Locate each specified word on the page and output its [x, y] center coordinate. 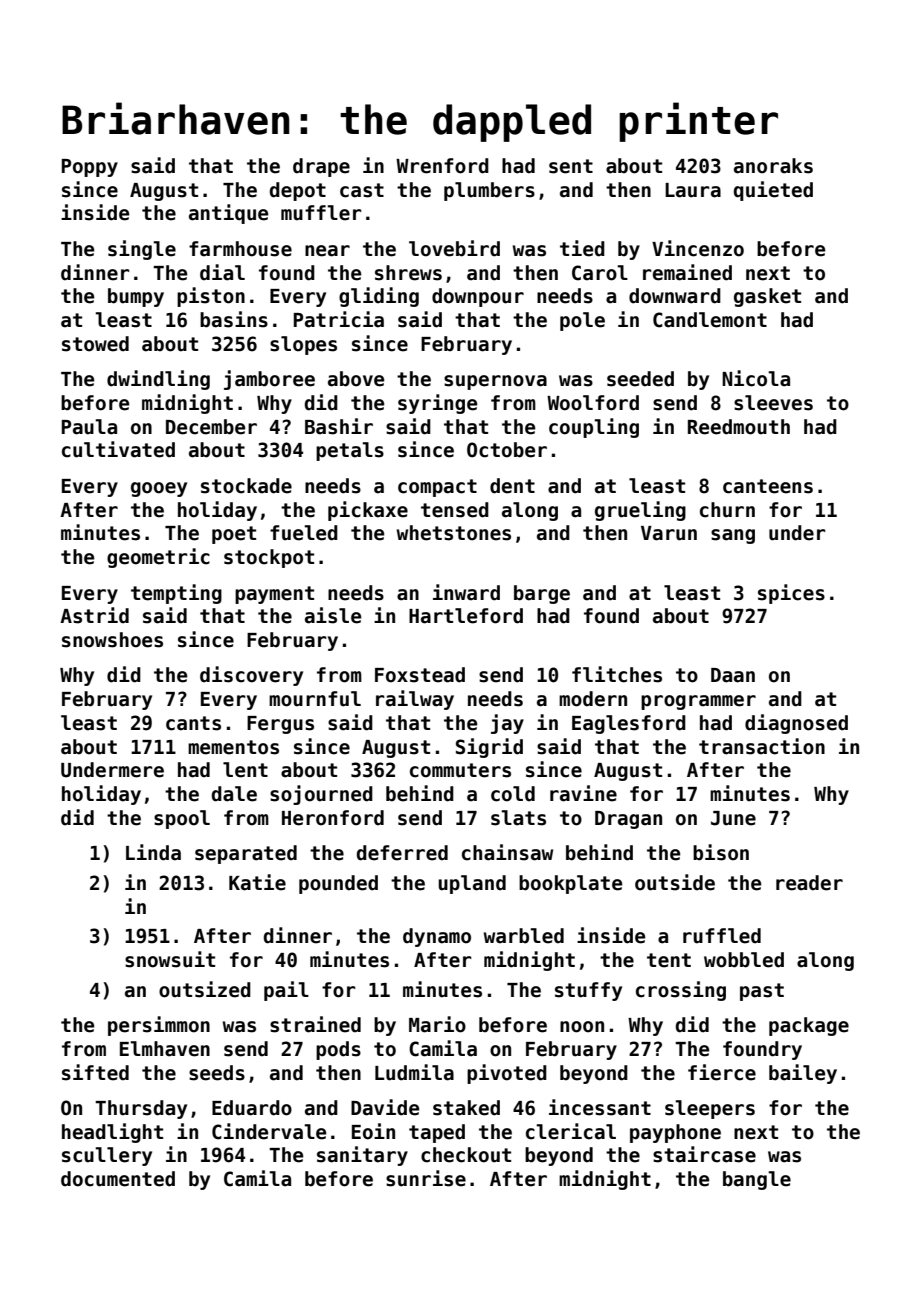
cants [193, 723]
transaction [762, 746]
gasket [767, 297]
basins [234, 319]
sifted [95, 1072]
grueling [640, 511]
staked [466, 1108]
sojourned [321, 795]
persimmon [159, 1026]
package [809, 1026]
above [356, 379]
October [507, 450]
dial [222, 272]
